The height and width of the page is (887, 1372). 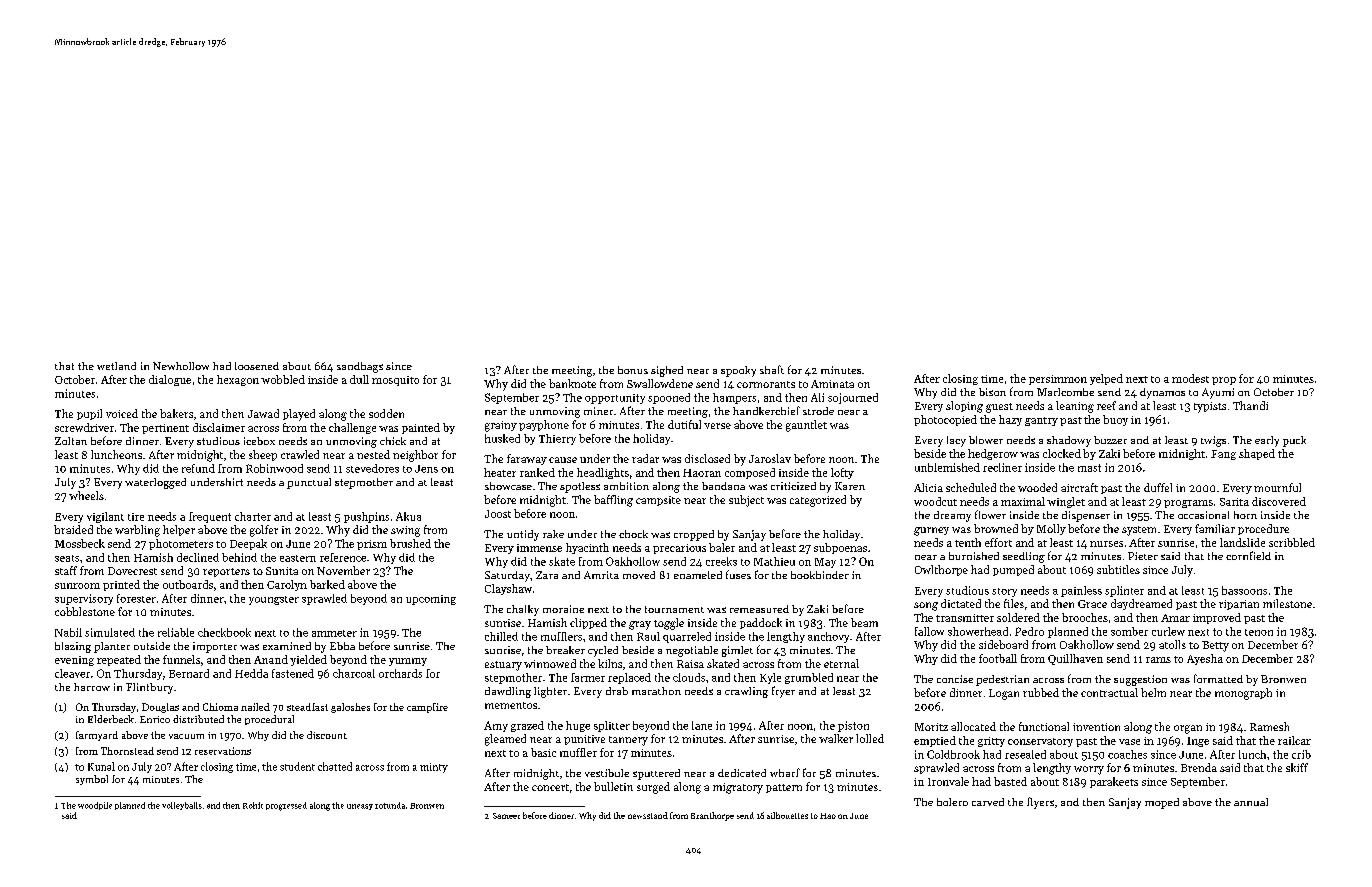 I want to click on radar, so click(x=645, y=458).
